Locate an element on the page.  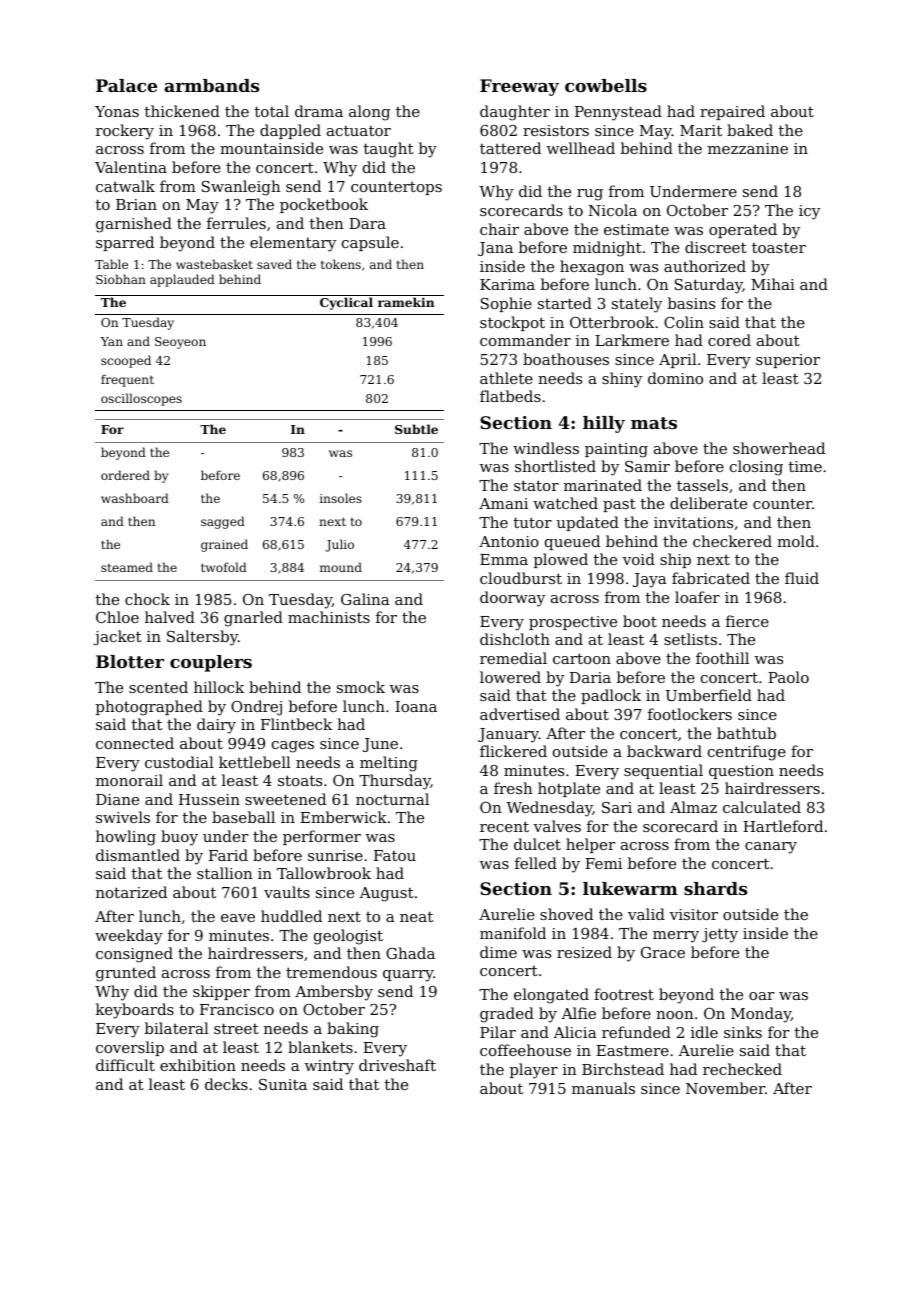
sagged is located at coordinates (223, 522).
